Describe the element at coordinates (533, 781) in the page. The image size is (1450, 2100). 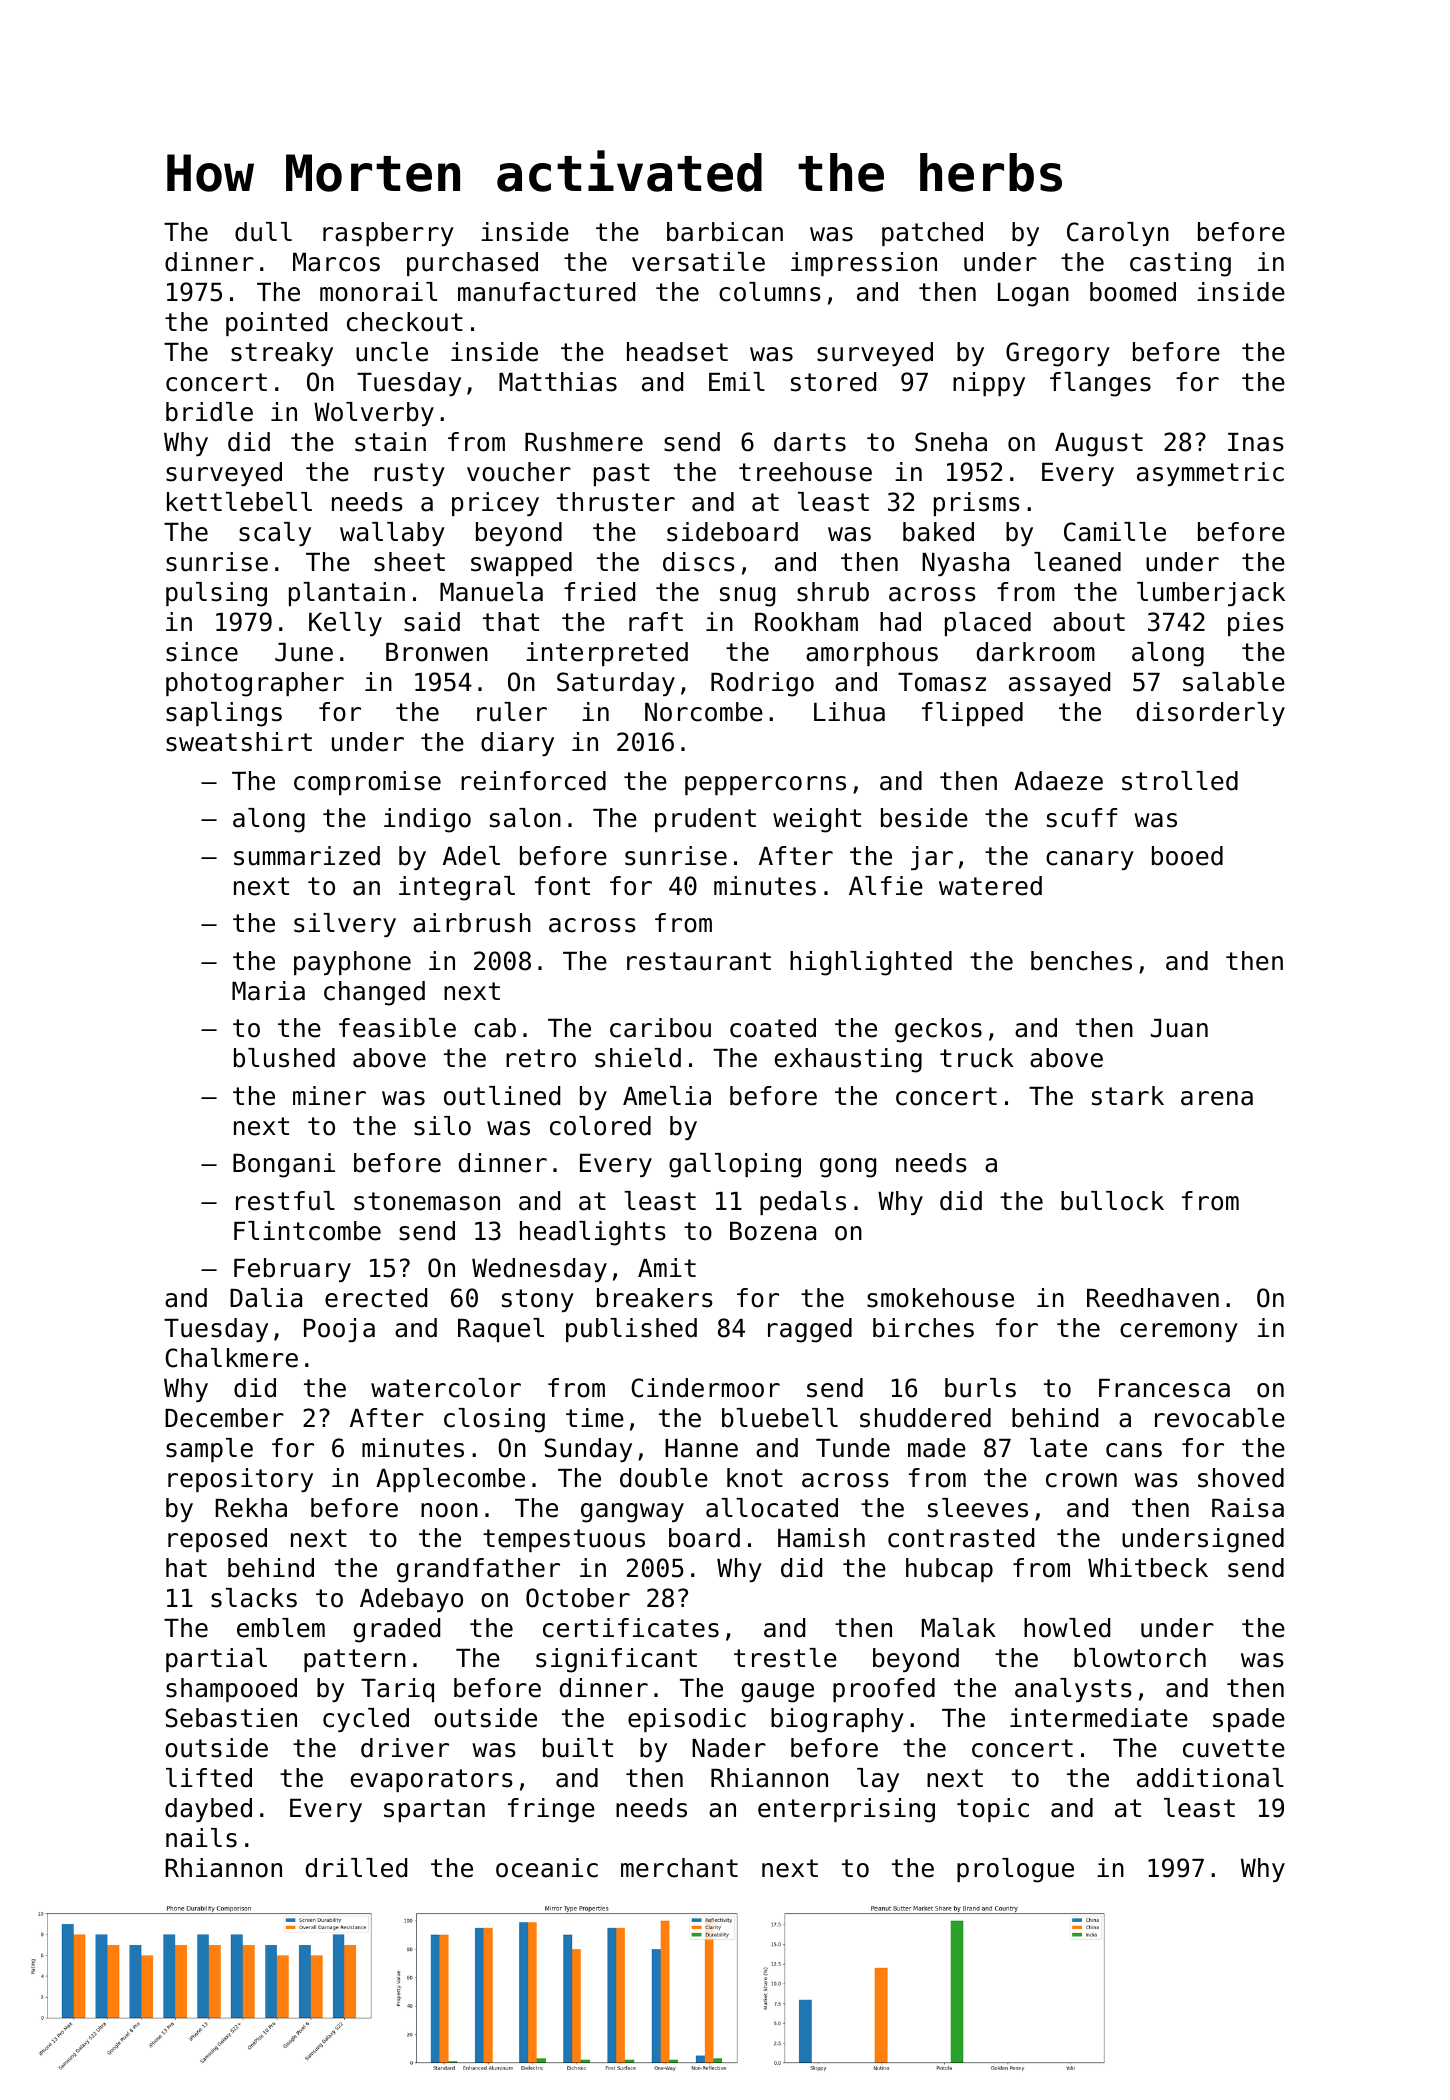
I see `reinforced` at that location.
